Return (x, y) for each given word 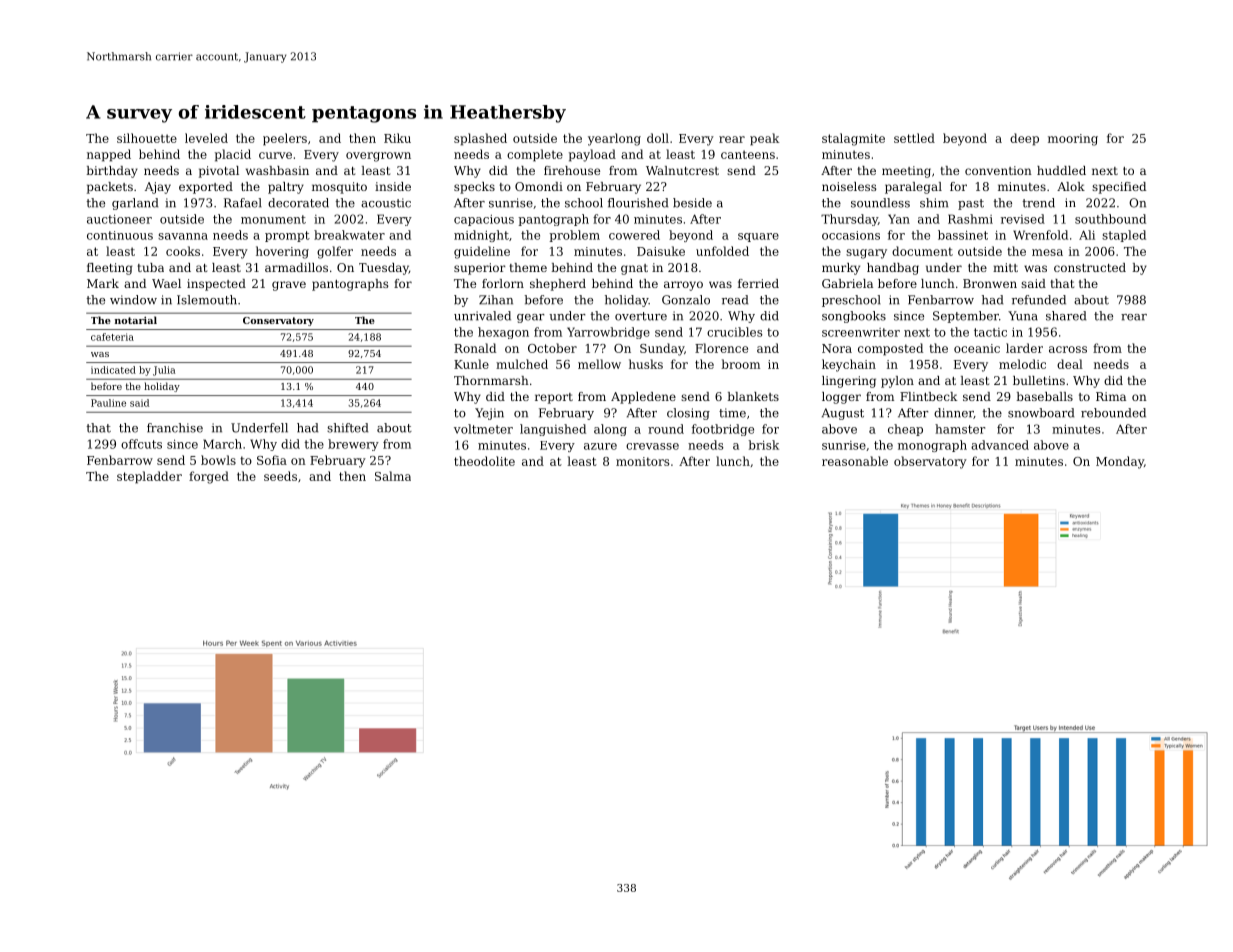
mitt (1005, 267)
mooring (1073, 140)
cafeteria (112, 337)
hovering (282, 252)
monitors (642, 461)
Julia (164, 371)
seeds (280, 476)
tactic (990, 332)
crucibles (735, 332)
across (1068, 349)
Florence (721, 348)
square (758, 237)
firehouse (572, 170)
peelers (285, 139)
